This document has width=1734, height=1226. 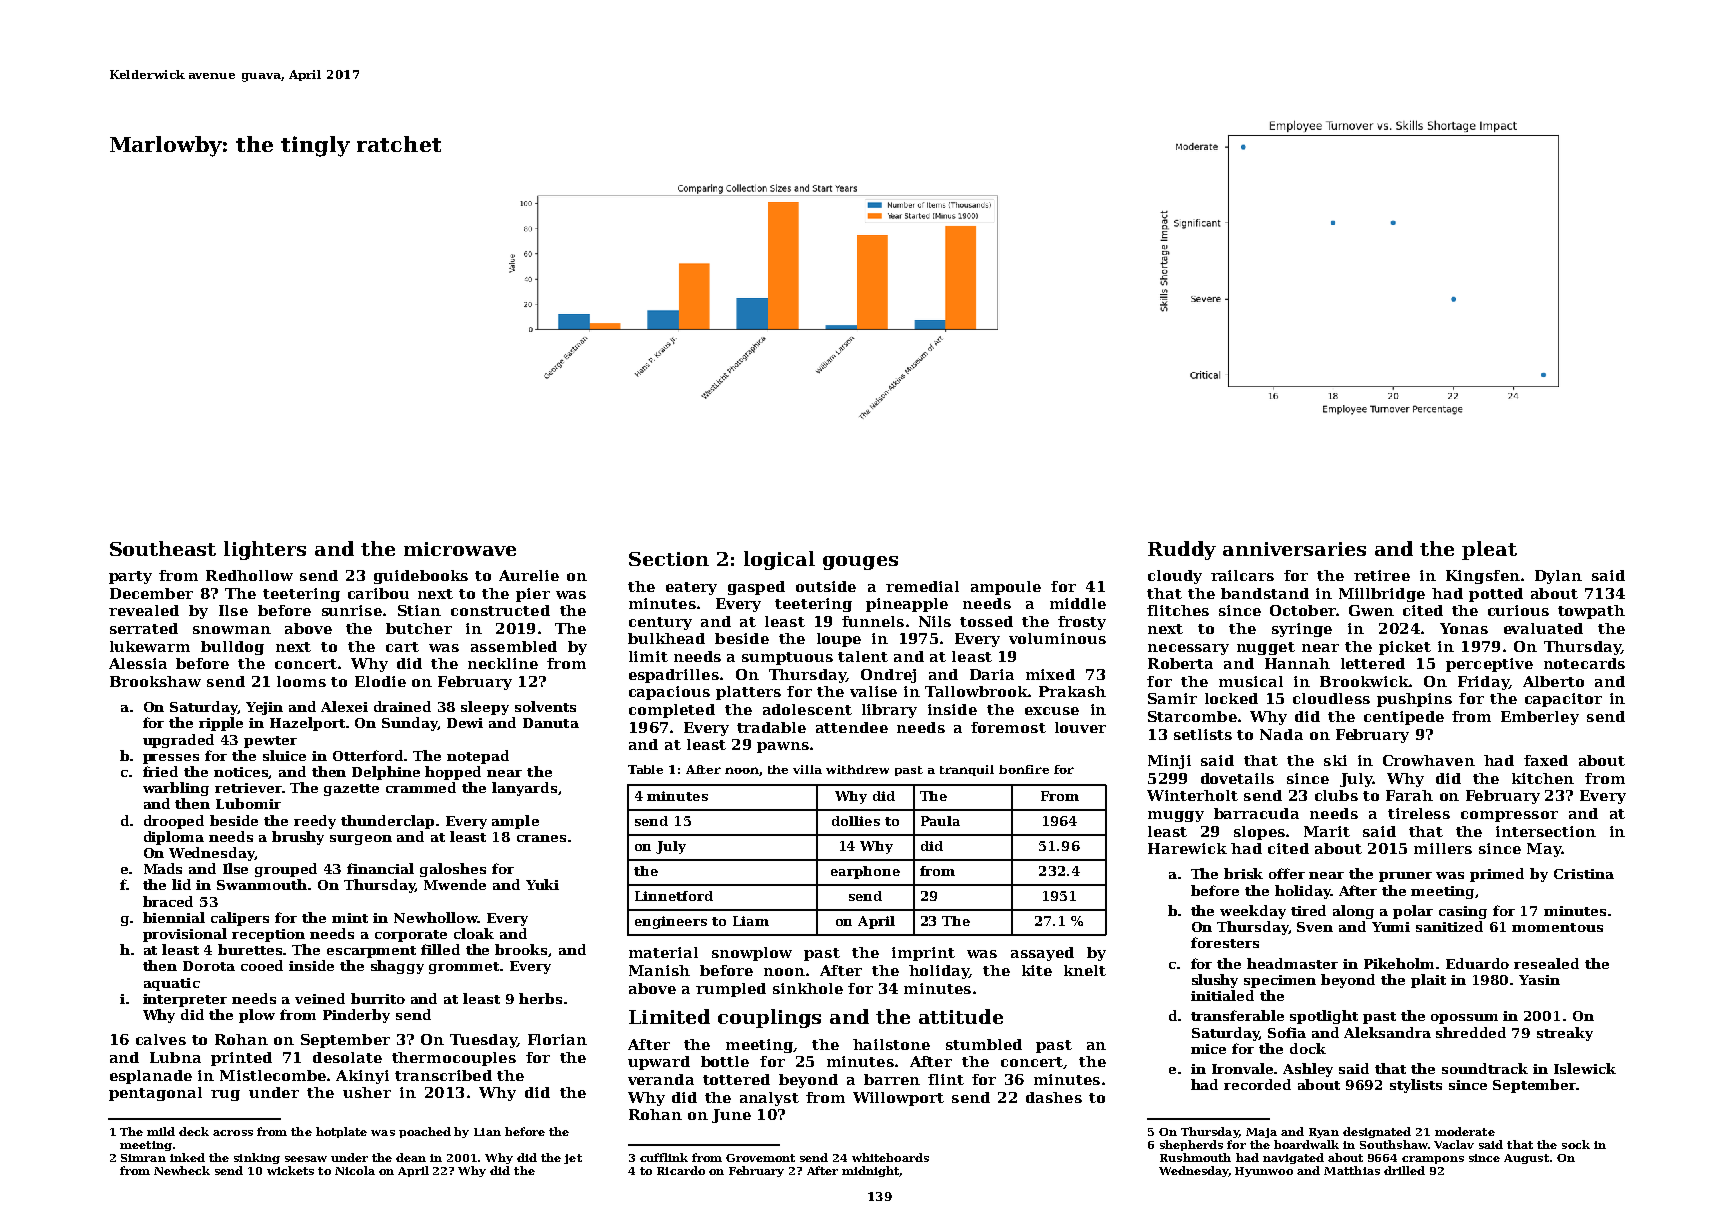 What do you see at coordinates (160, 771) in the document?
I see `fried` at bounding box center [160, 771].
